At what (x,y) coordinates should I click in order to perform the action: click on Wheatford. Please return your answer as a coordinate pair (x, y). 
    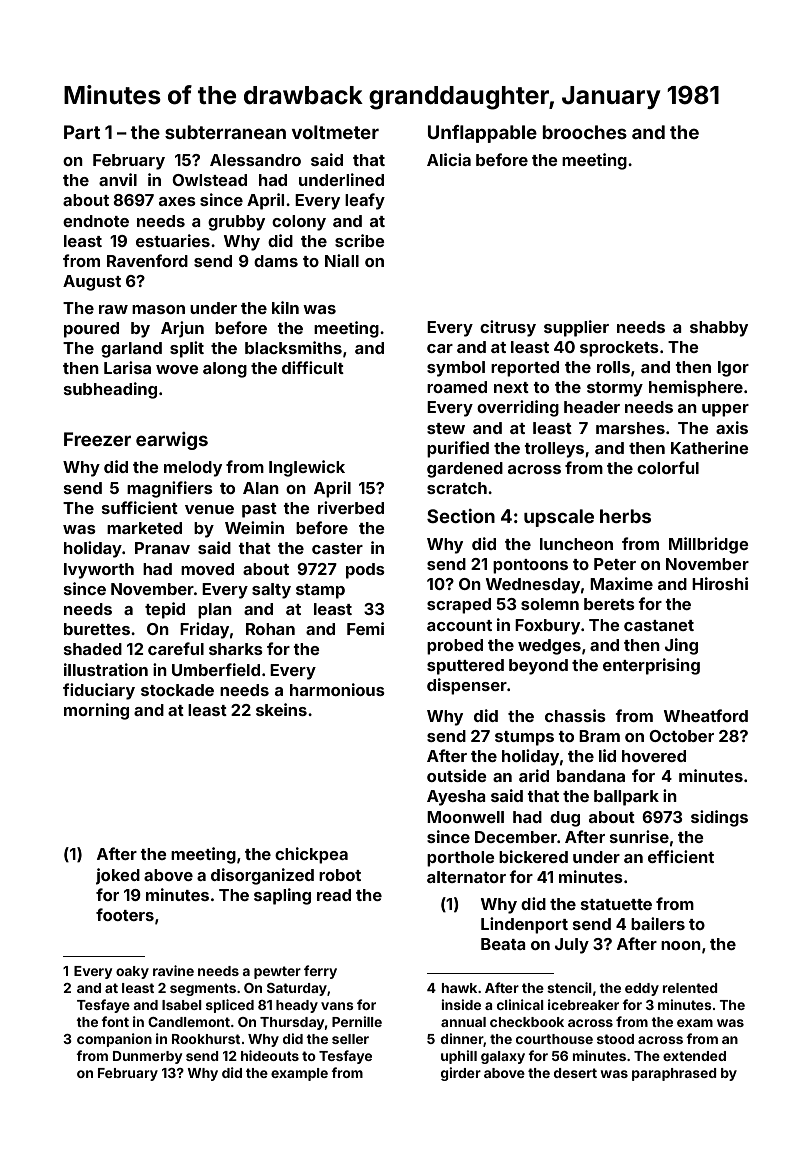
    Looking at the image, I should click on (706, 715).
